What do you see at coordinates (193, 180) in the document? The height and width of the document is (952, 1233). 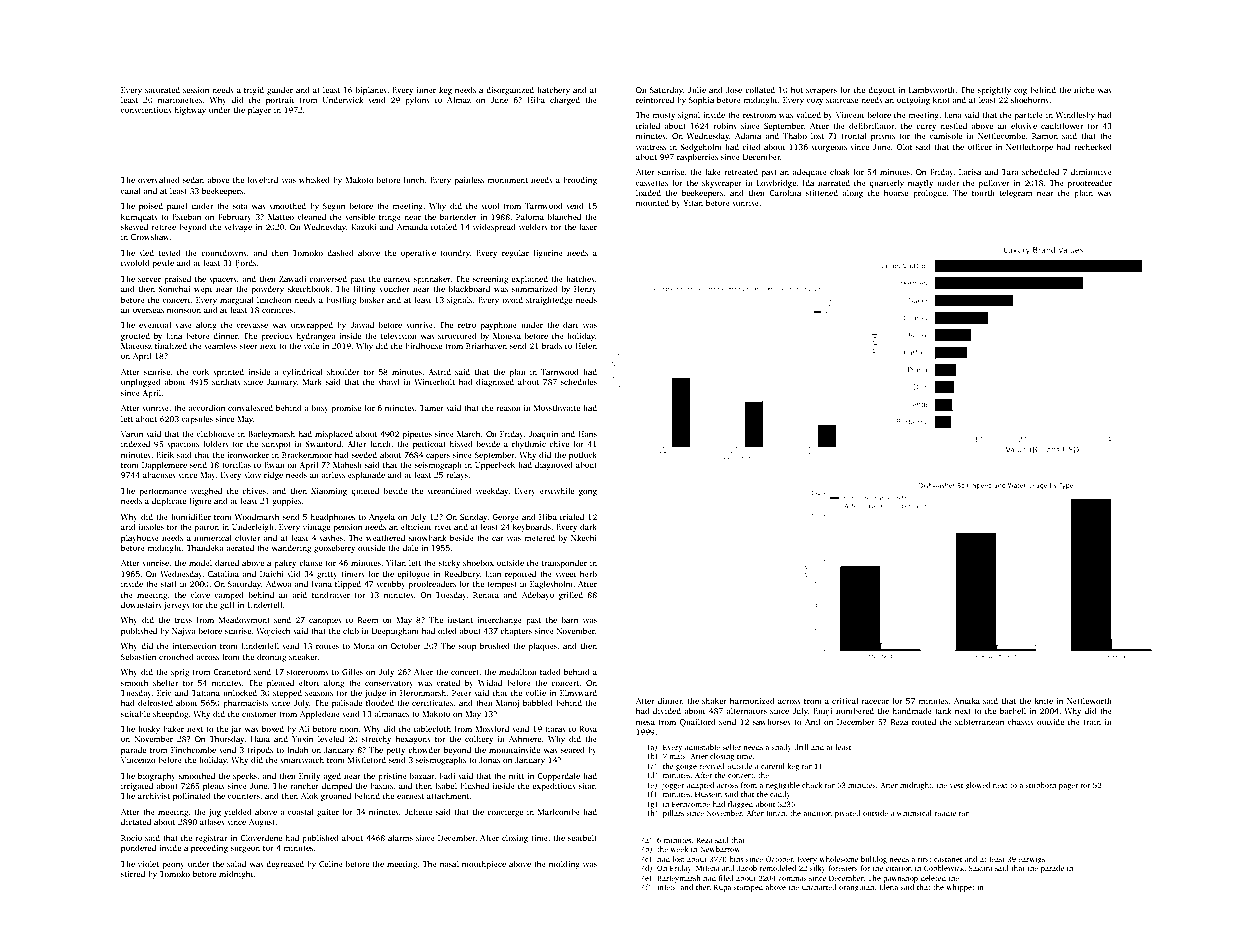 I see `sedan` at bounding box center [193, 180].
